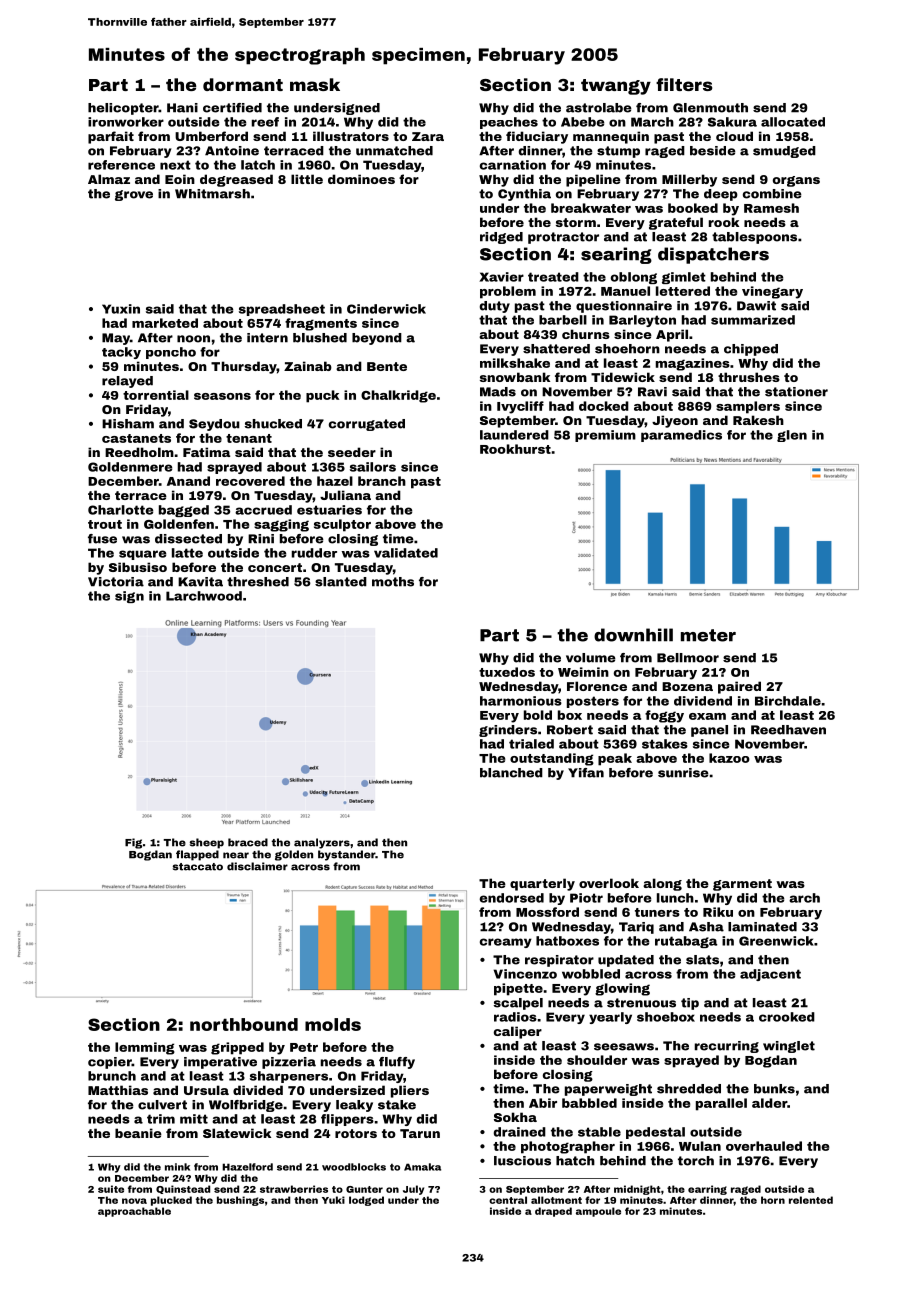 The width and height of the image is (924, 1308). I want to click on filters, so click(684, 84).
